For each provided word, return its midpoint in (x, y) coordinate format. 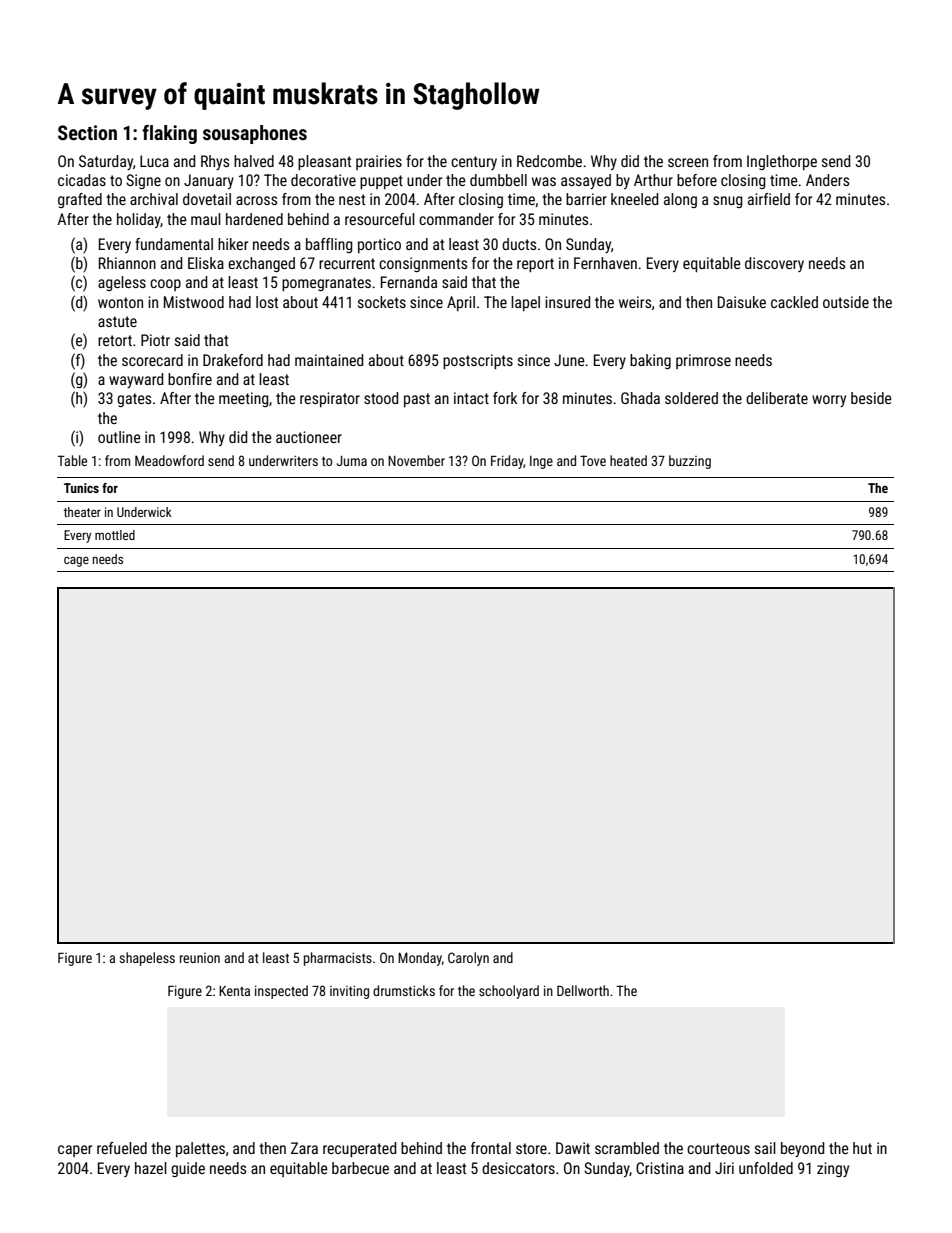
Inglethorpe (782, 162)
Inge (541, 462)
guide (188, 1169)
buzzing (690, 462)
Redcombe (549, 161)
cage (76, 562)
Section (87, 132)
